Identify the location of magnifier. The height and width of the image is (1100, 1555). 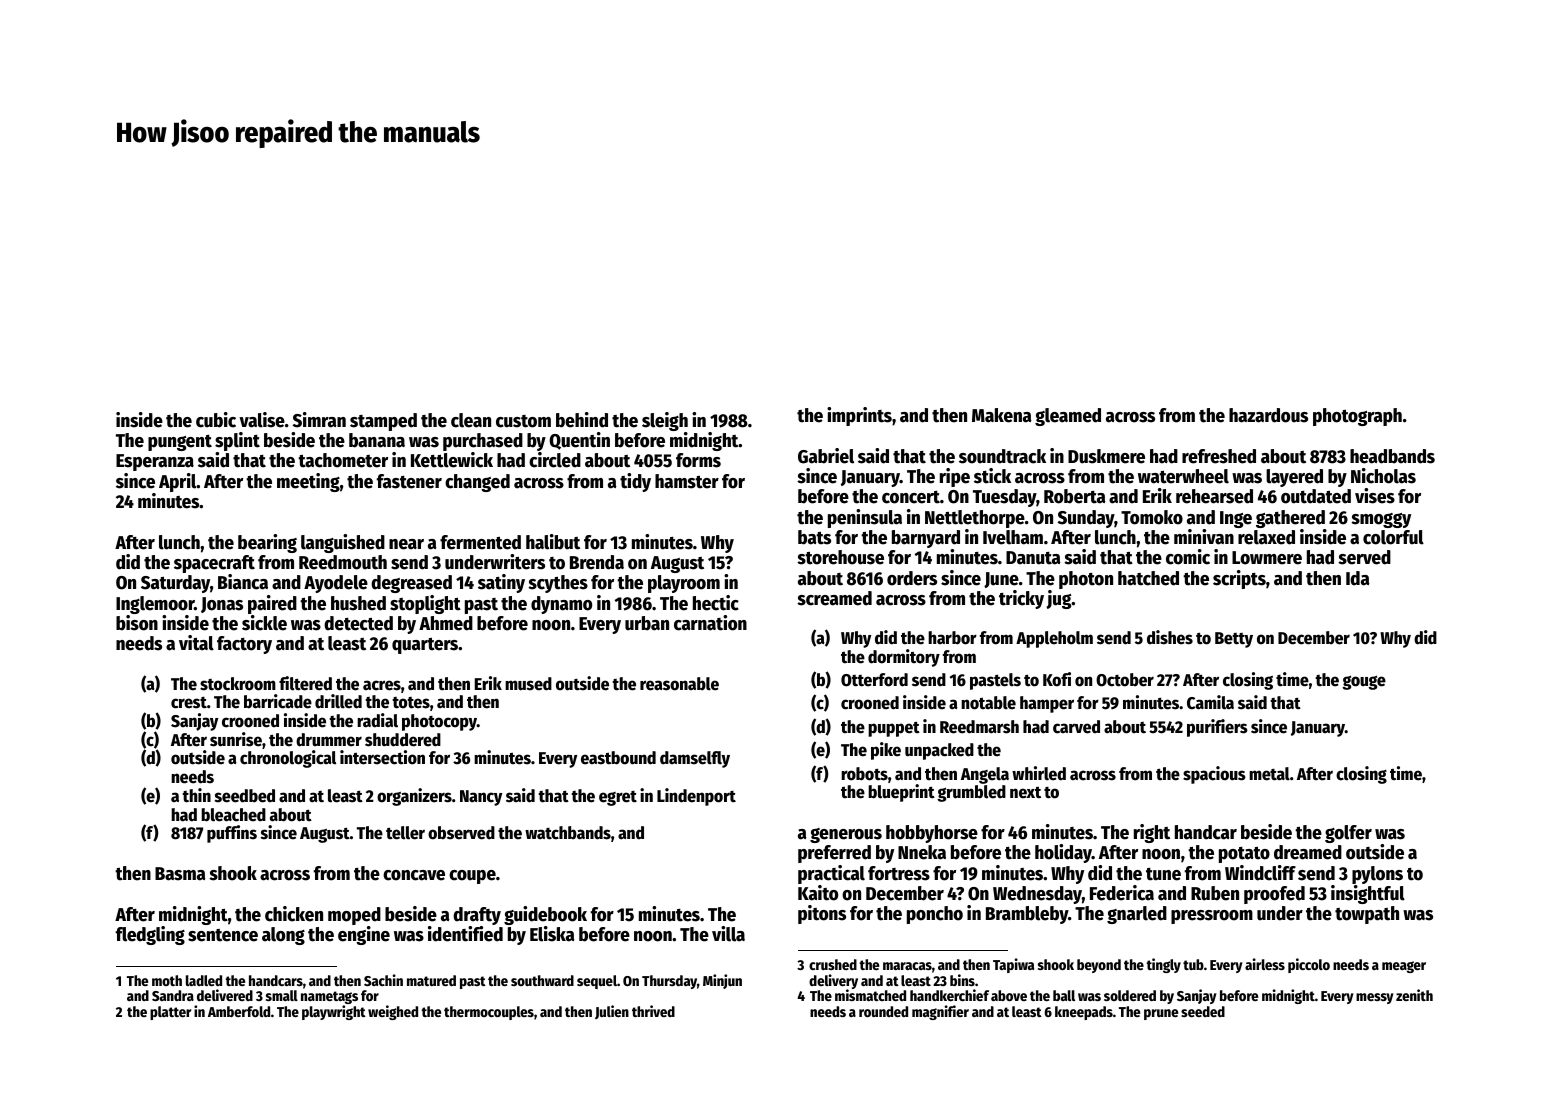
(940, 1012).
